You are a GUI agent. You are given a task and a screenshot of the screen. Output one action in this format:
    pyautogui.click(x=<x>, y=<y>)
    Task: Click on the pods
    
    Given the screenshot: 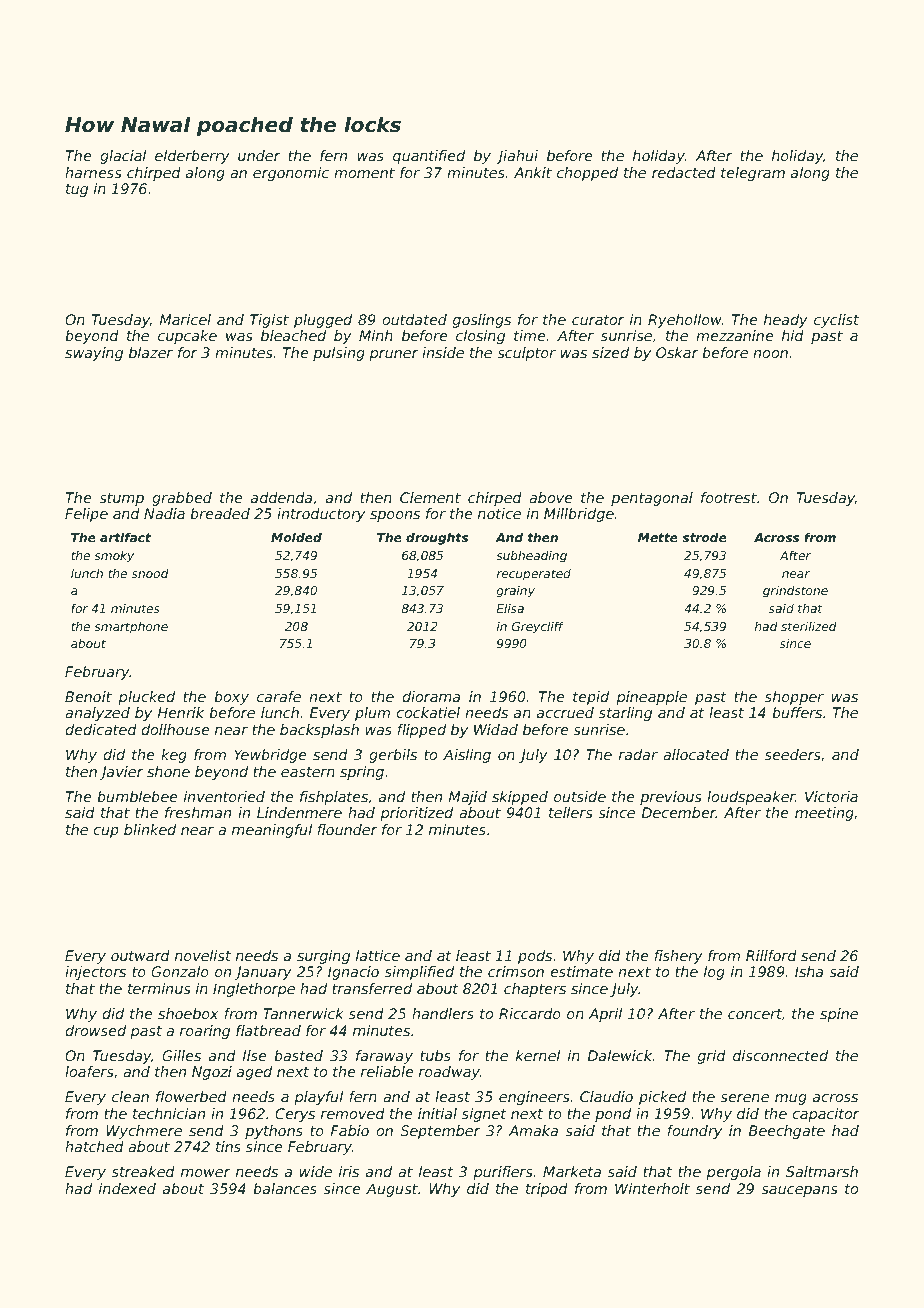 What is the action you would take?
    pyautogui.click(x=535, y=957)
